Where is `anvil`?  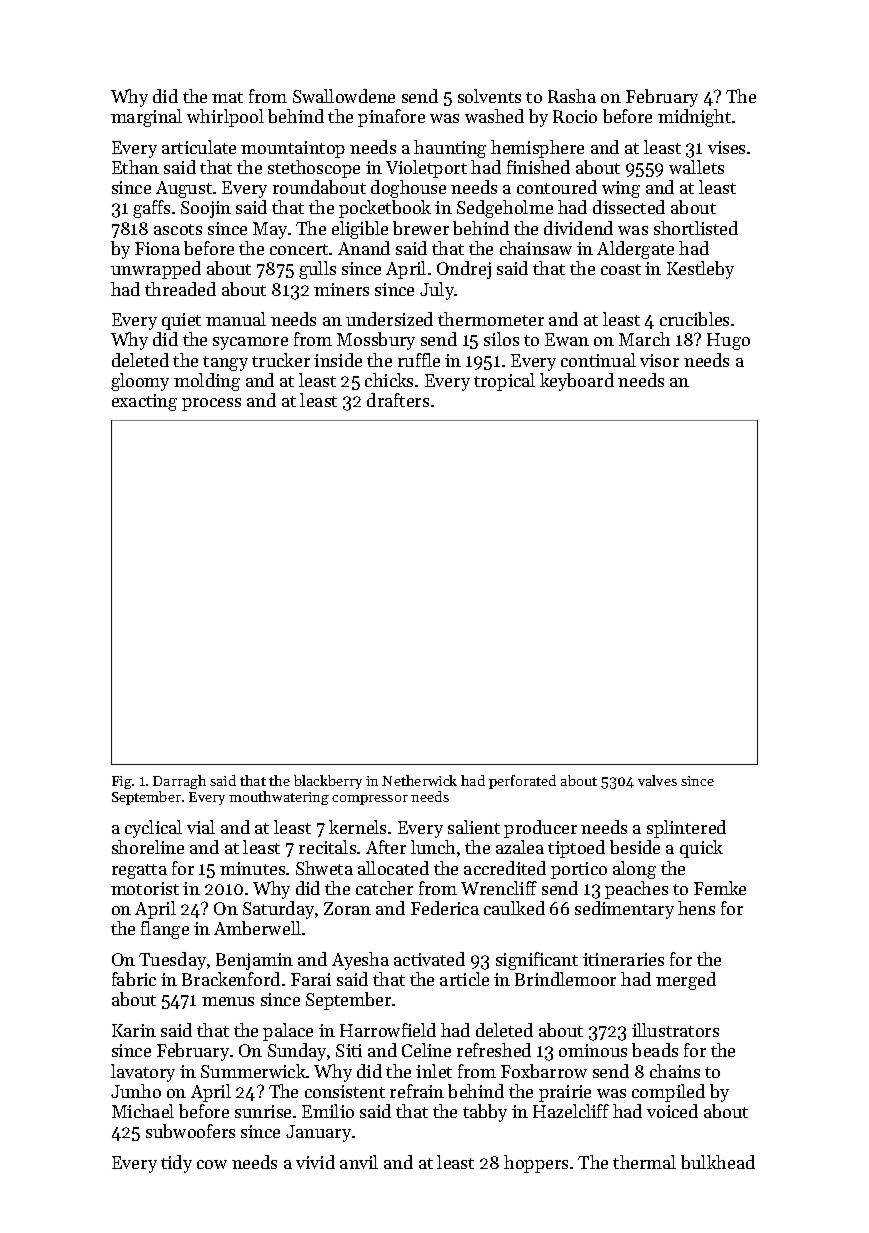
anvil is located at coordinates (359, 1162).
